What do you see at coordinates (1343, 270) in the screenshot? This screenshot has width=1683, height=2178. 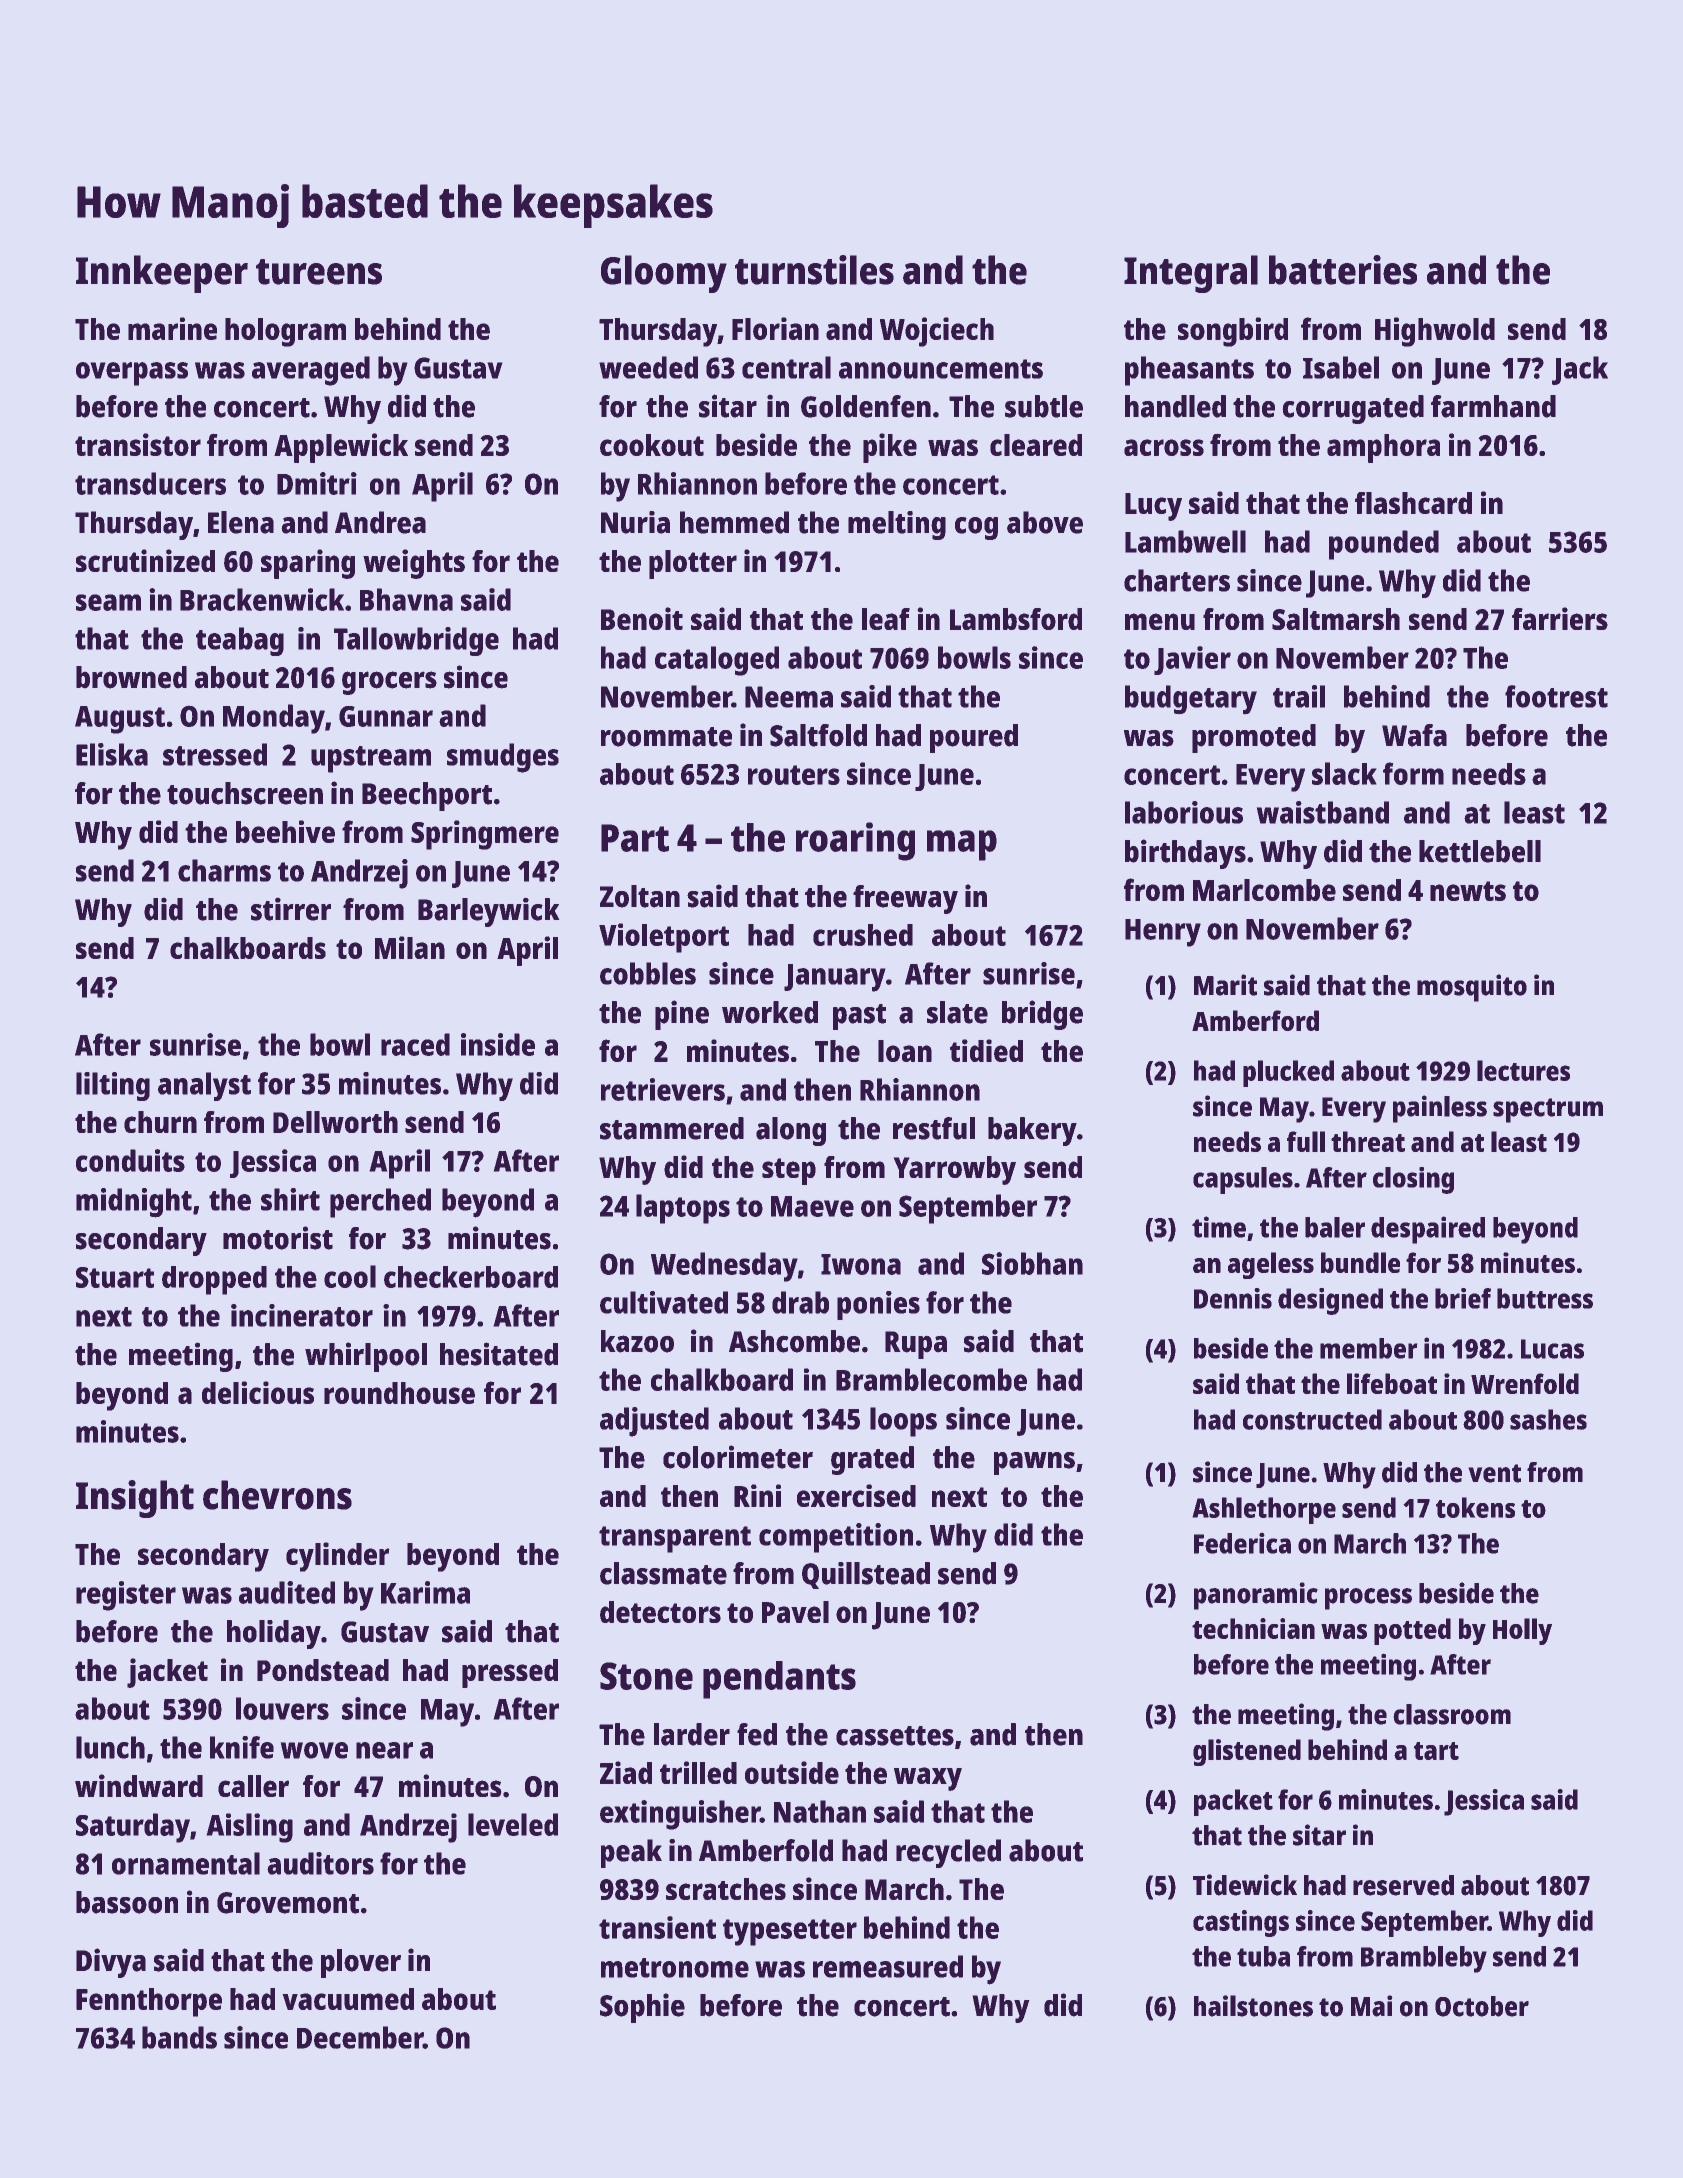 I see `batteries` at bounding box center [1343, 270].
